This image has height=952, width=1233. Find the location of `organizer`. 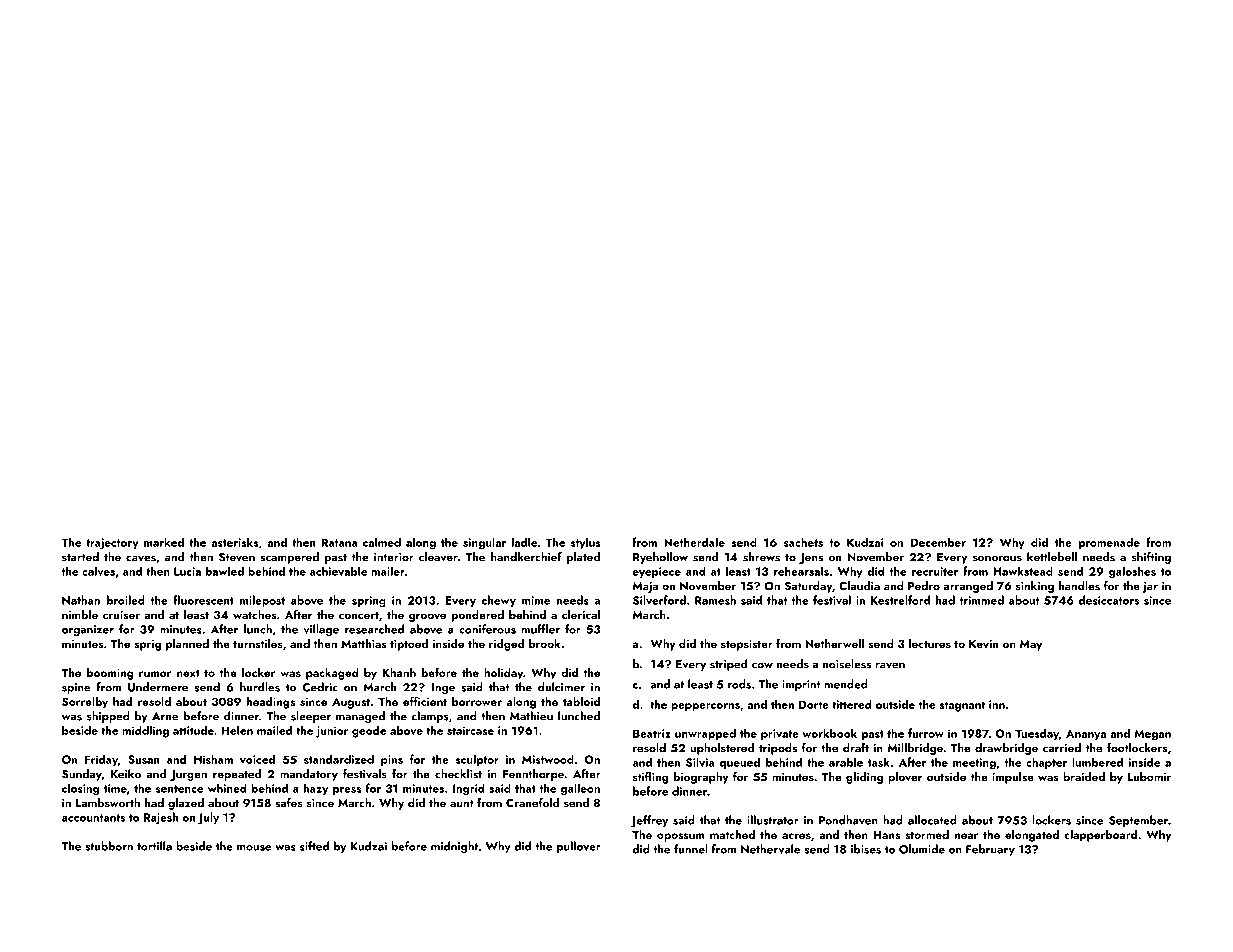

organizer is located at coordinates (88, 631).
